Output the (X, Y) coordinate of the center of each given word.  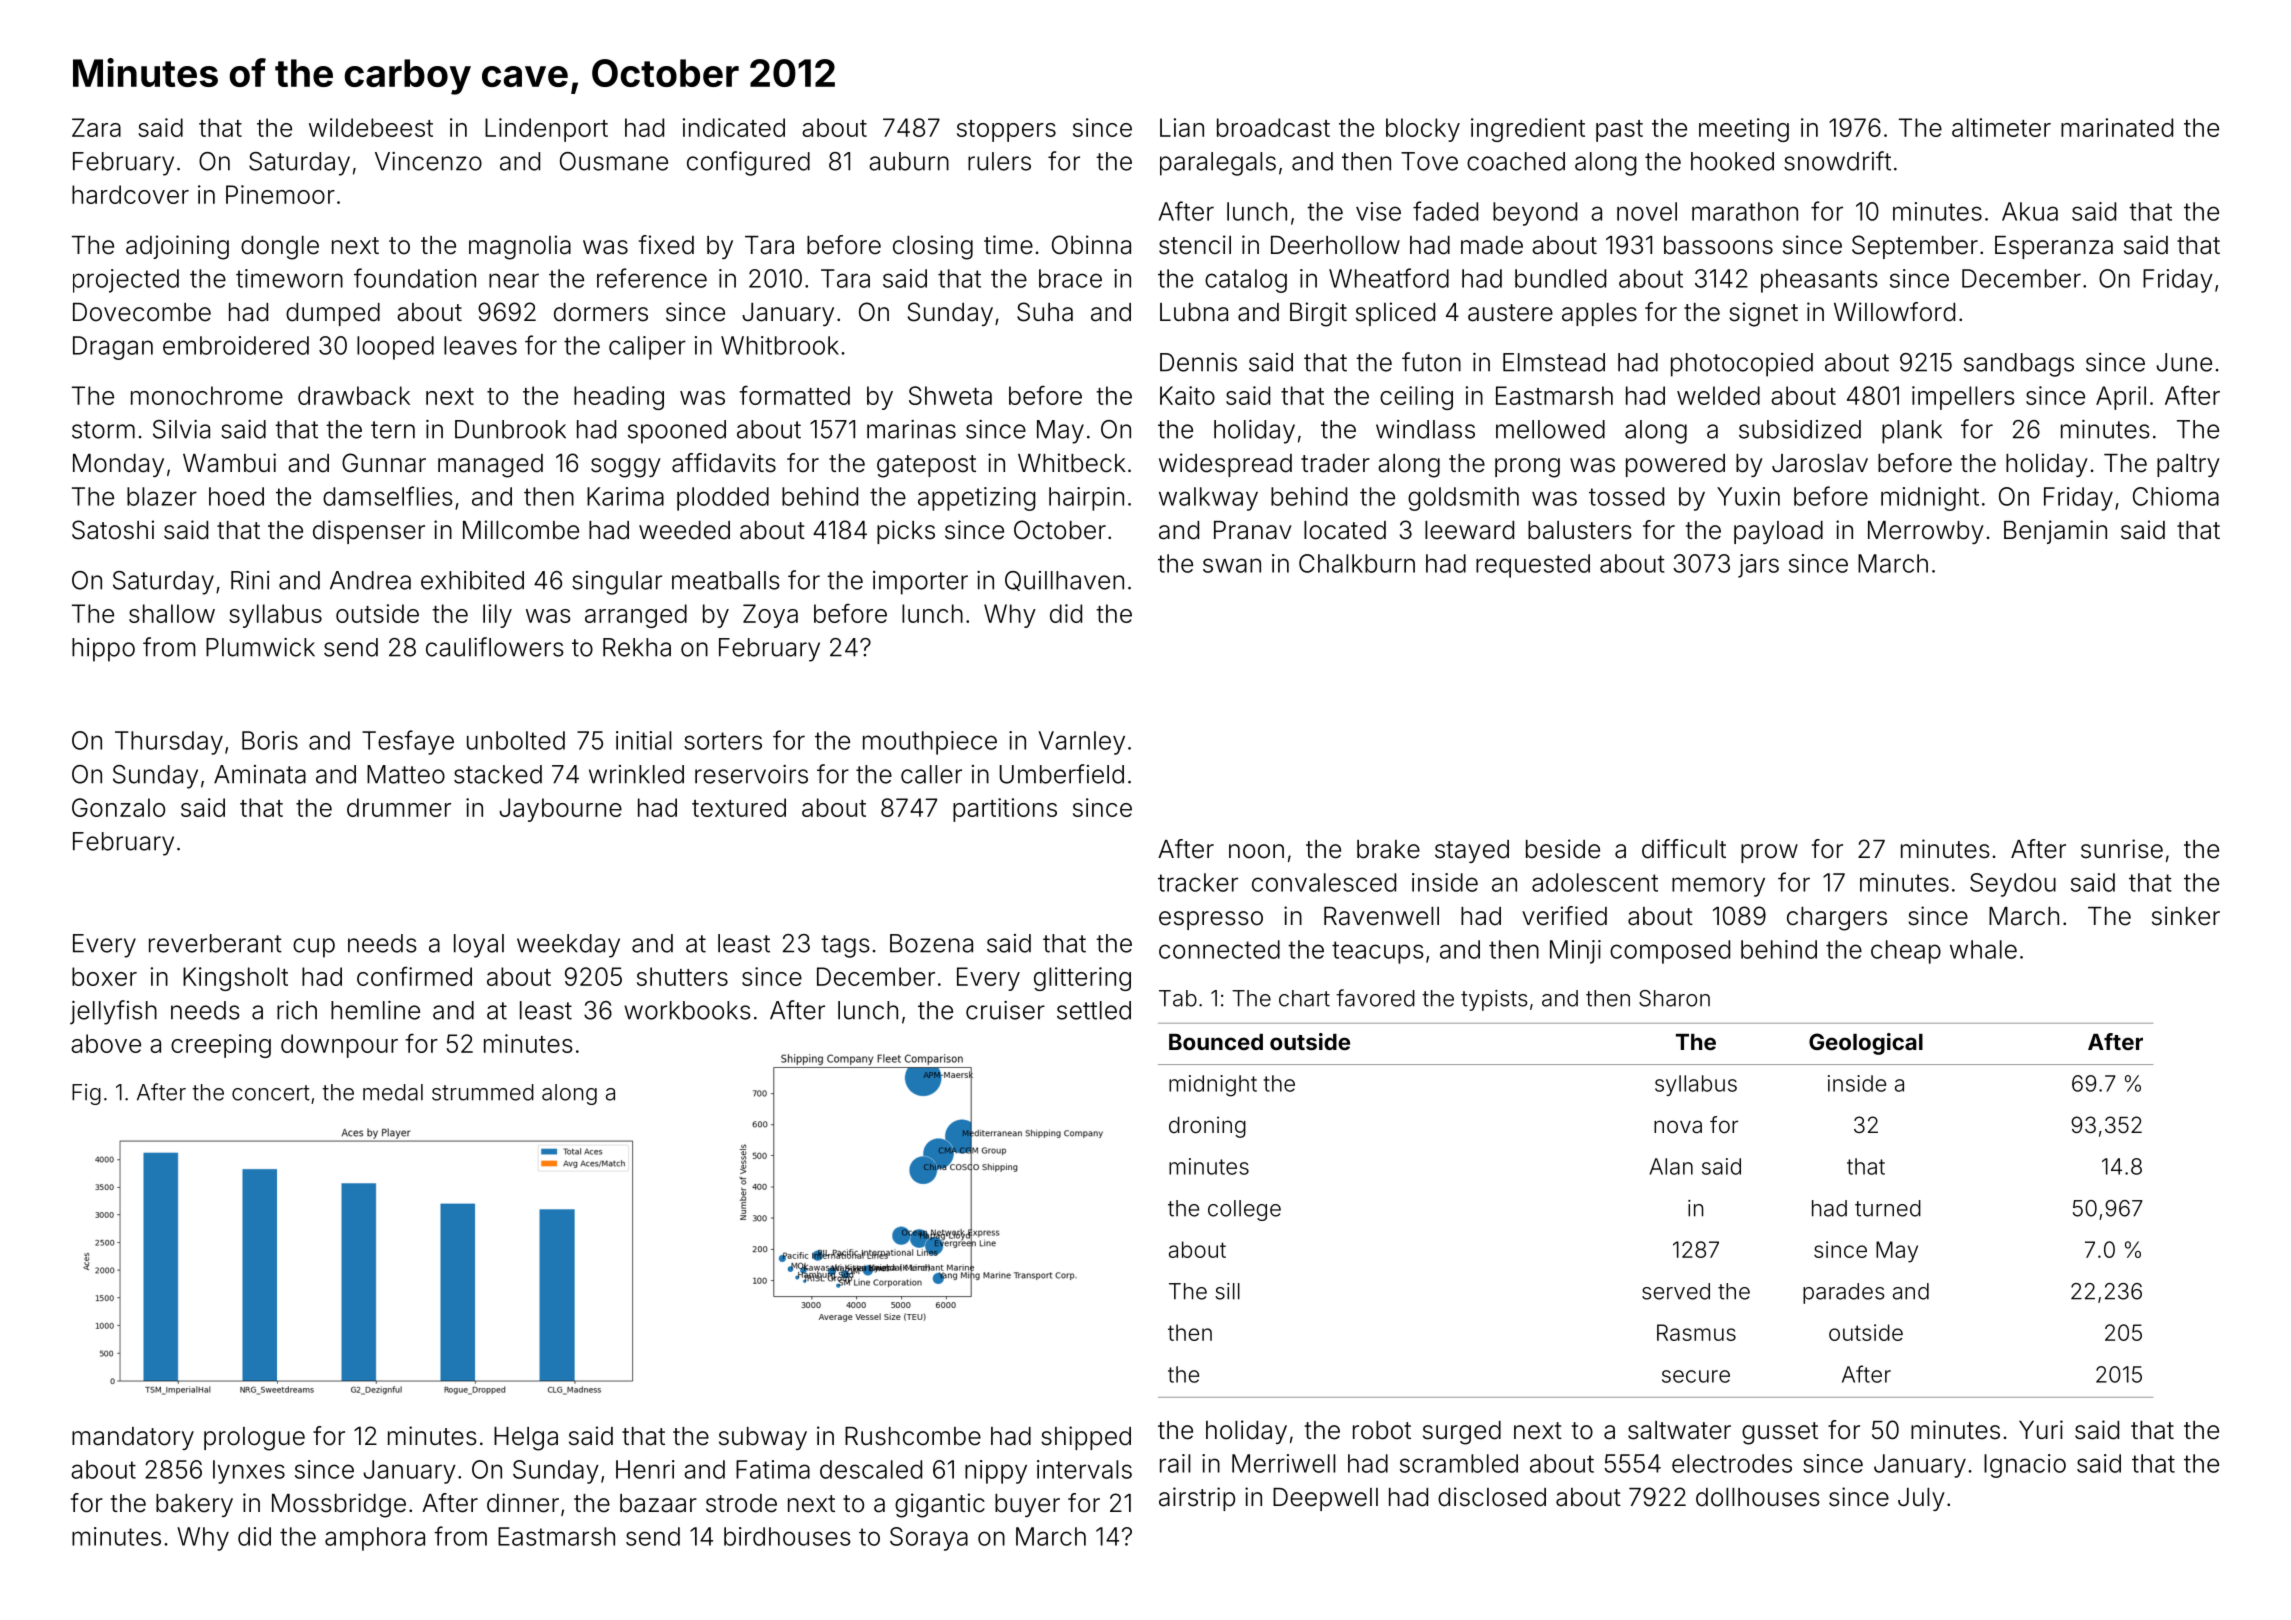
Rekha (637, 647)
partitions (1005, 810)
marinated (2117, 127)
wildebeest (371, 127)
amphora (375, 1539)
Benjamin (2055, 532)
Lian (1182, 127)
